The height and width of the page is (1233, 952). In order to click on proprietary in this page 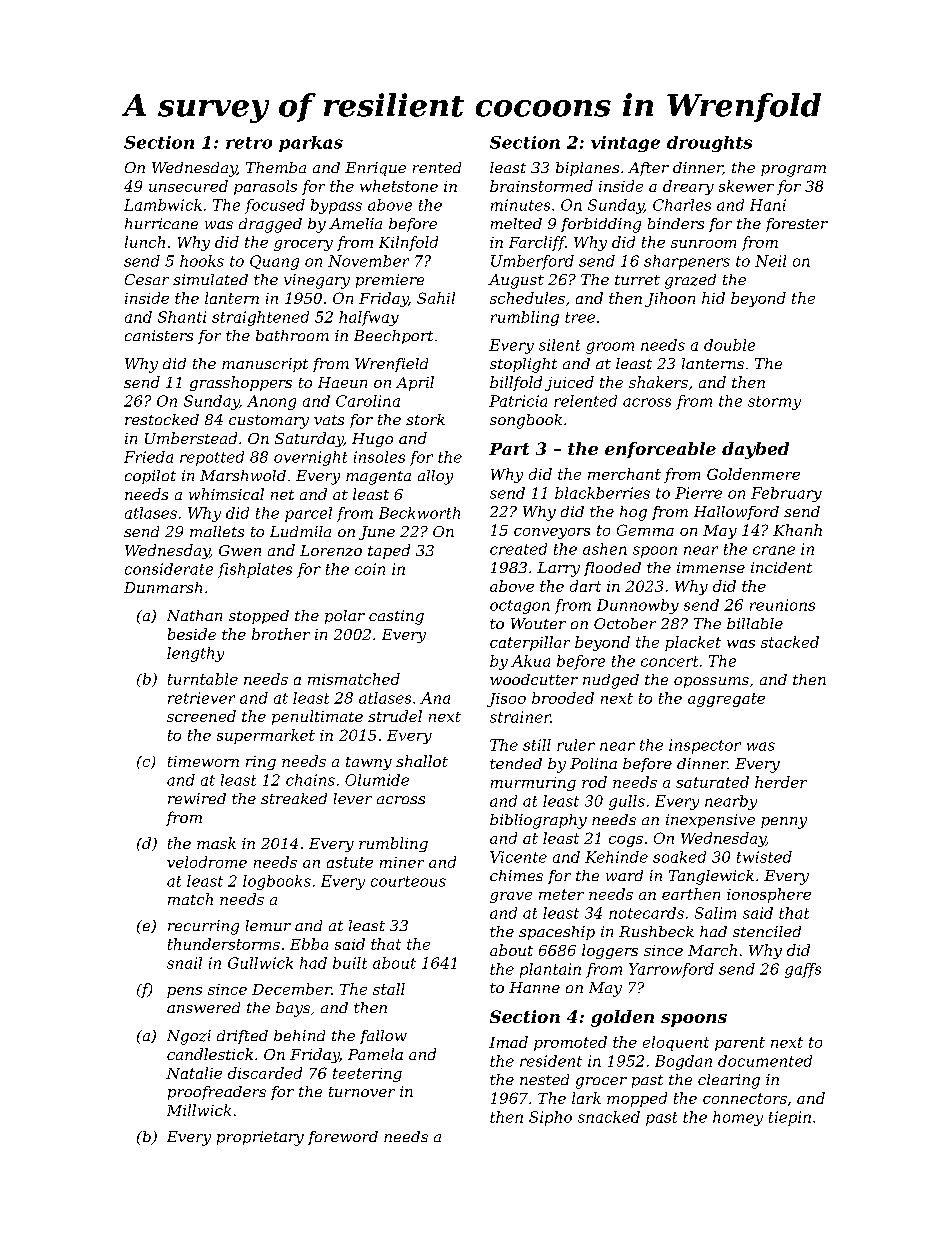, I will do `click(260, 1138)`.
